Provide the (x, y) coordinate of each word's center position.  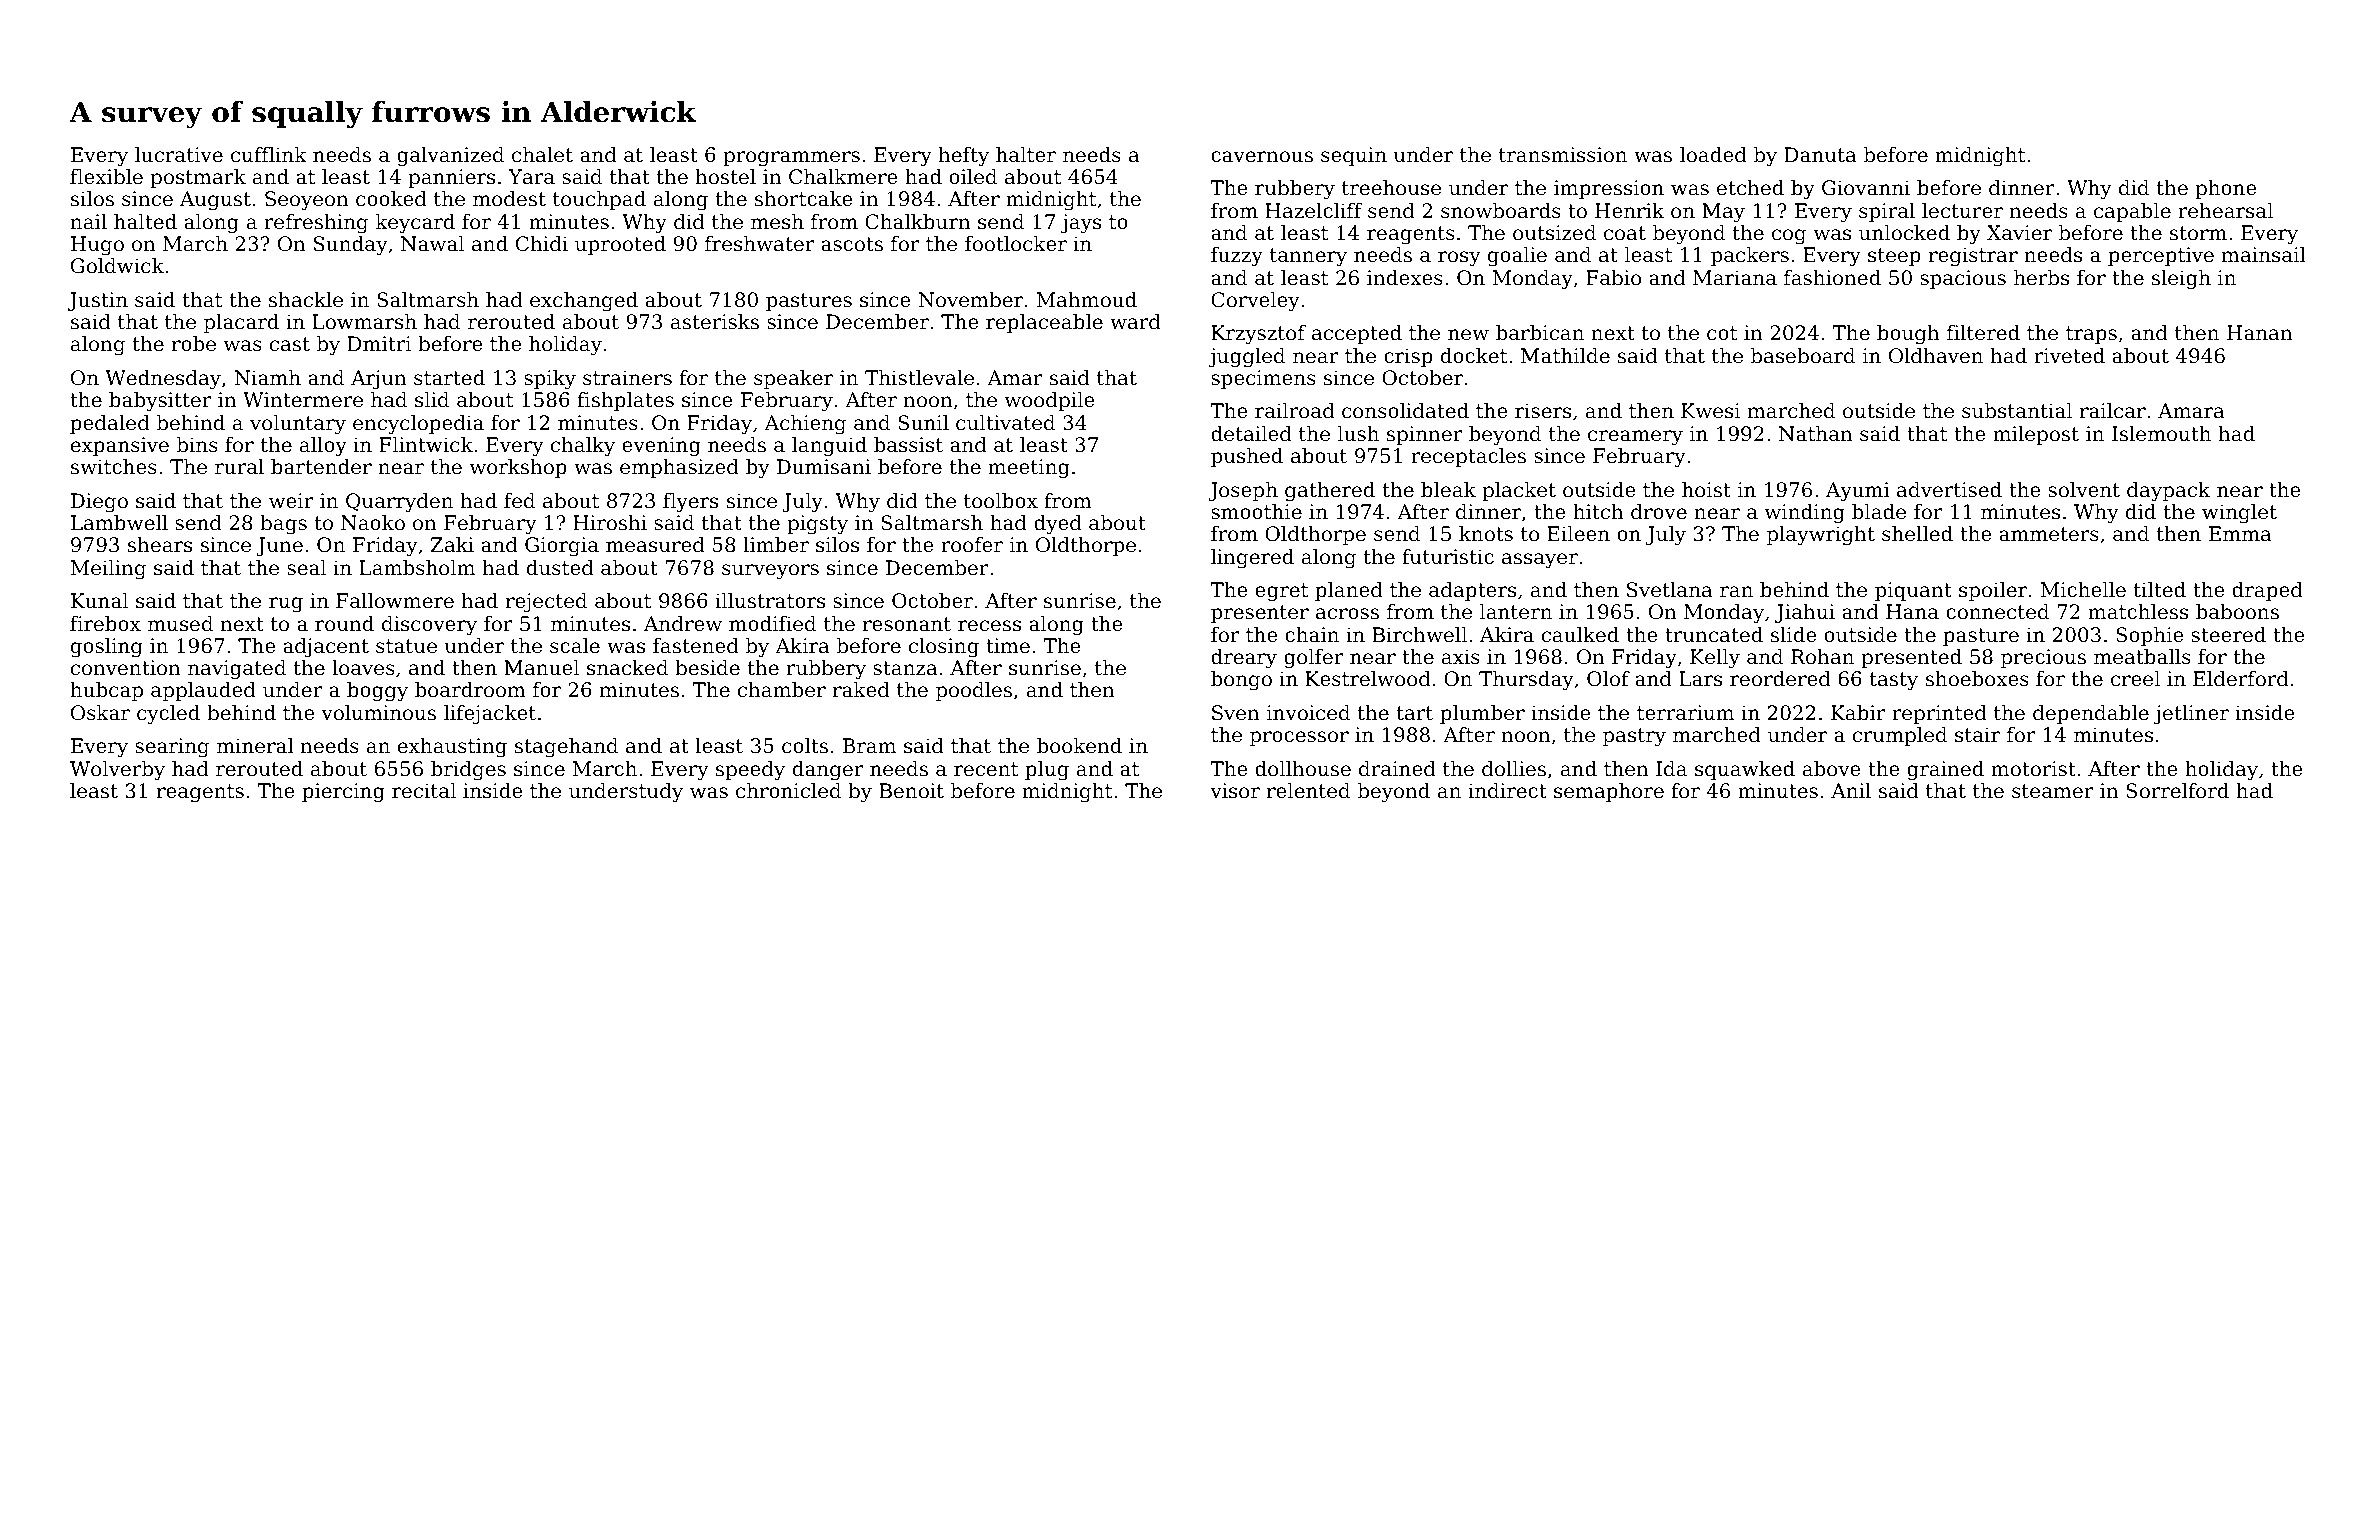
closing (944, 648)
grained (1945, 771)
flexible (106, 177)
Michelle (2083, 590)
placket (1519, 491)
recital (424, 791)
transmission (1563, 155)
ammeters (2049, 534)
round (344, 624)
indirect (1507, 791)
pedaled (110, 424)
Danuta (1820, 155)
